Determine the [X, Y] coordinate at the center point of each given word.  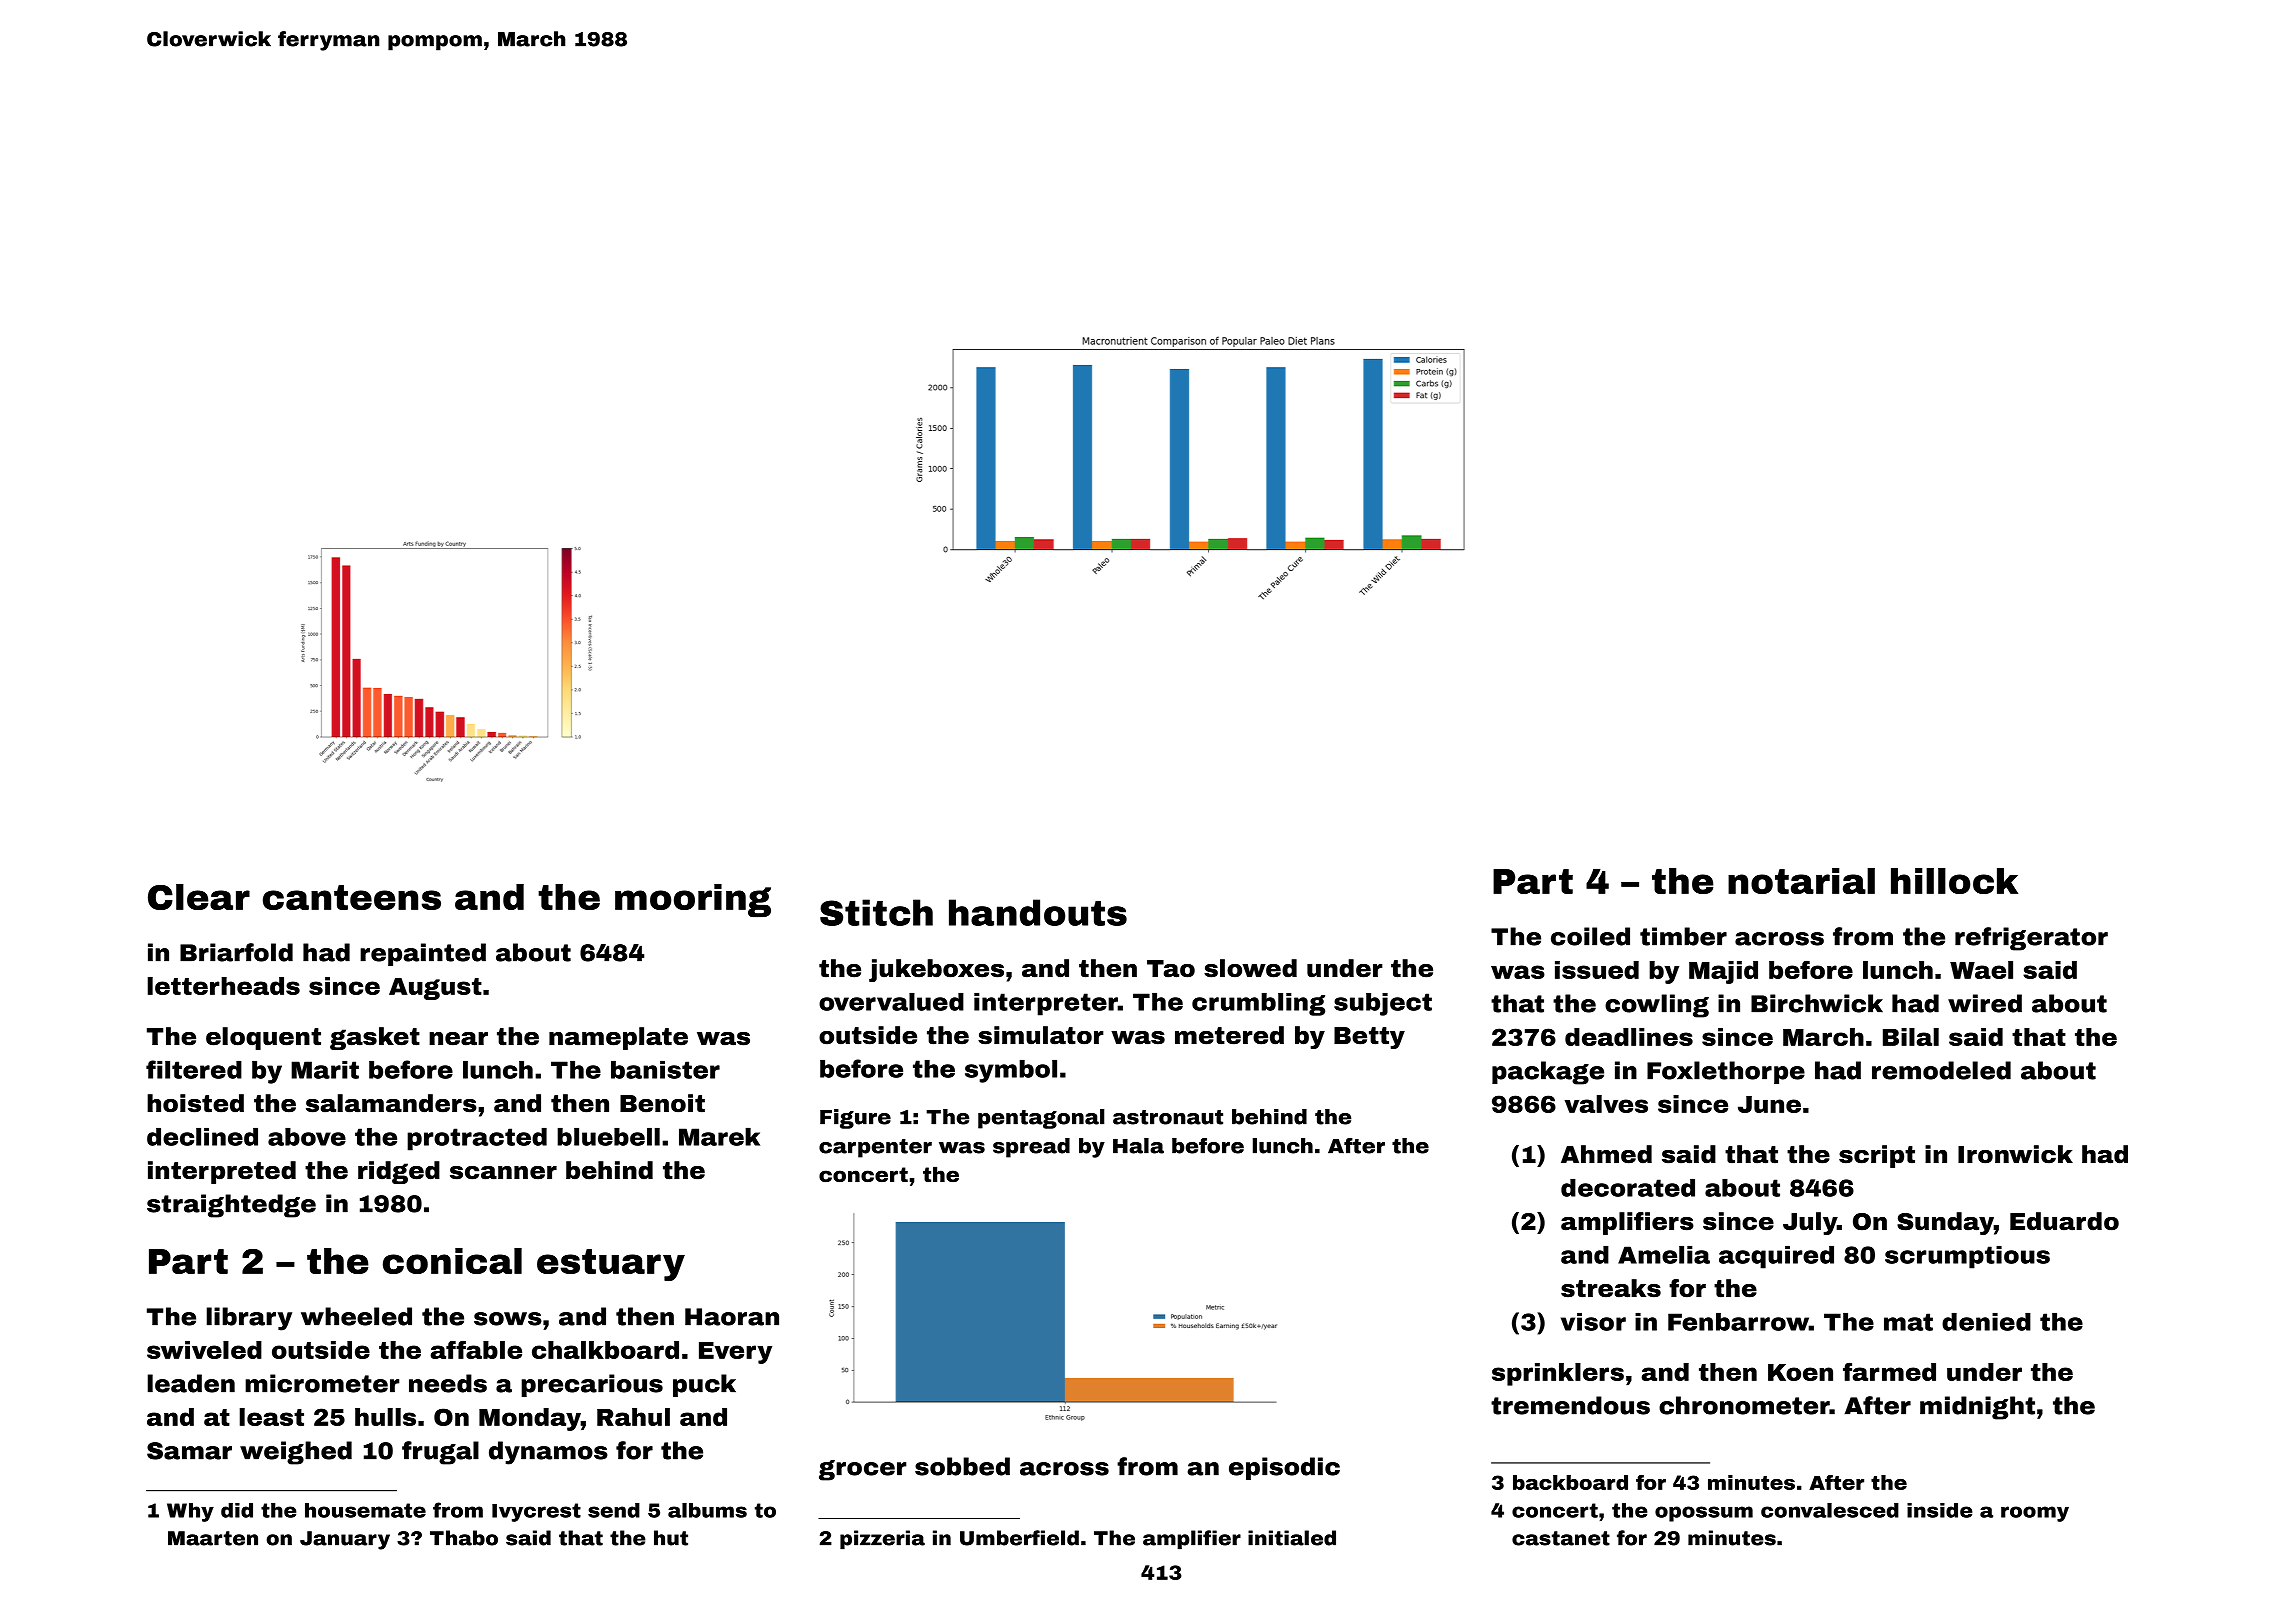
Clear [199, 897]
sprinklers [1558, 1374]
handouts [1038, 912]
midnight [1977, 1408]
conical [452, 1261]
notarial [1801, 881]
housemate [365, 1510]
